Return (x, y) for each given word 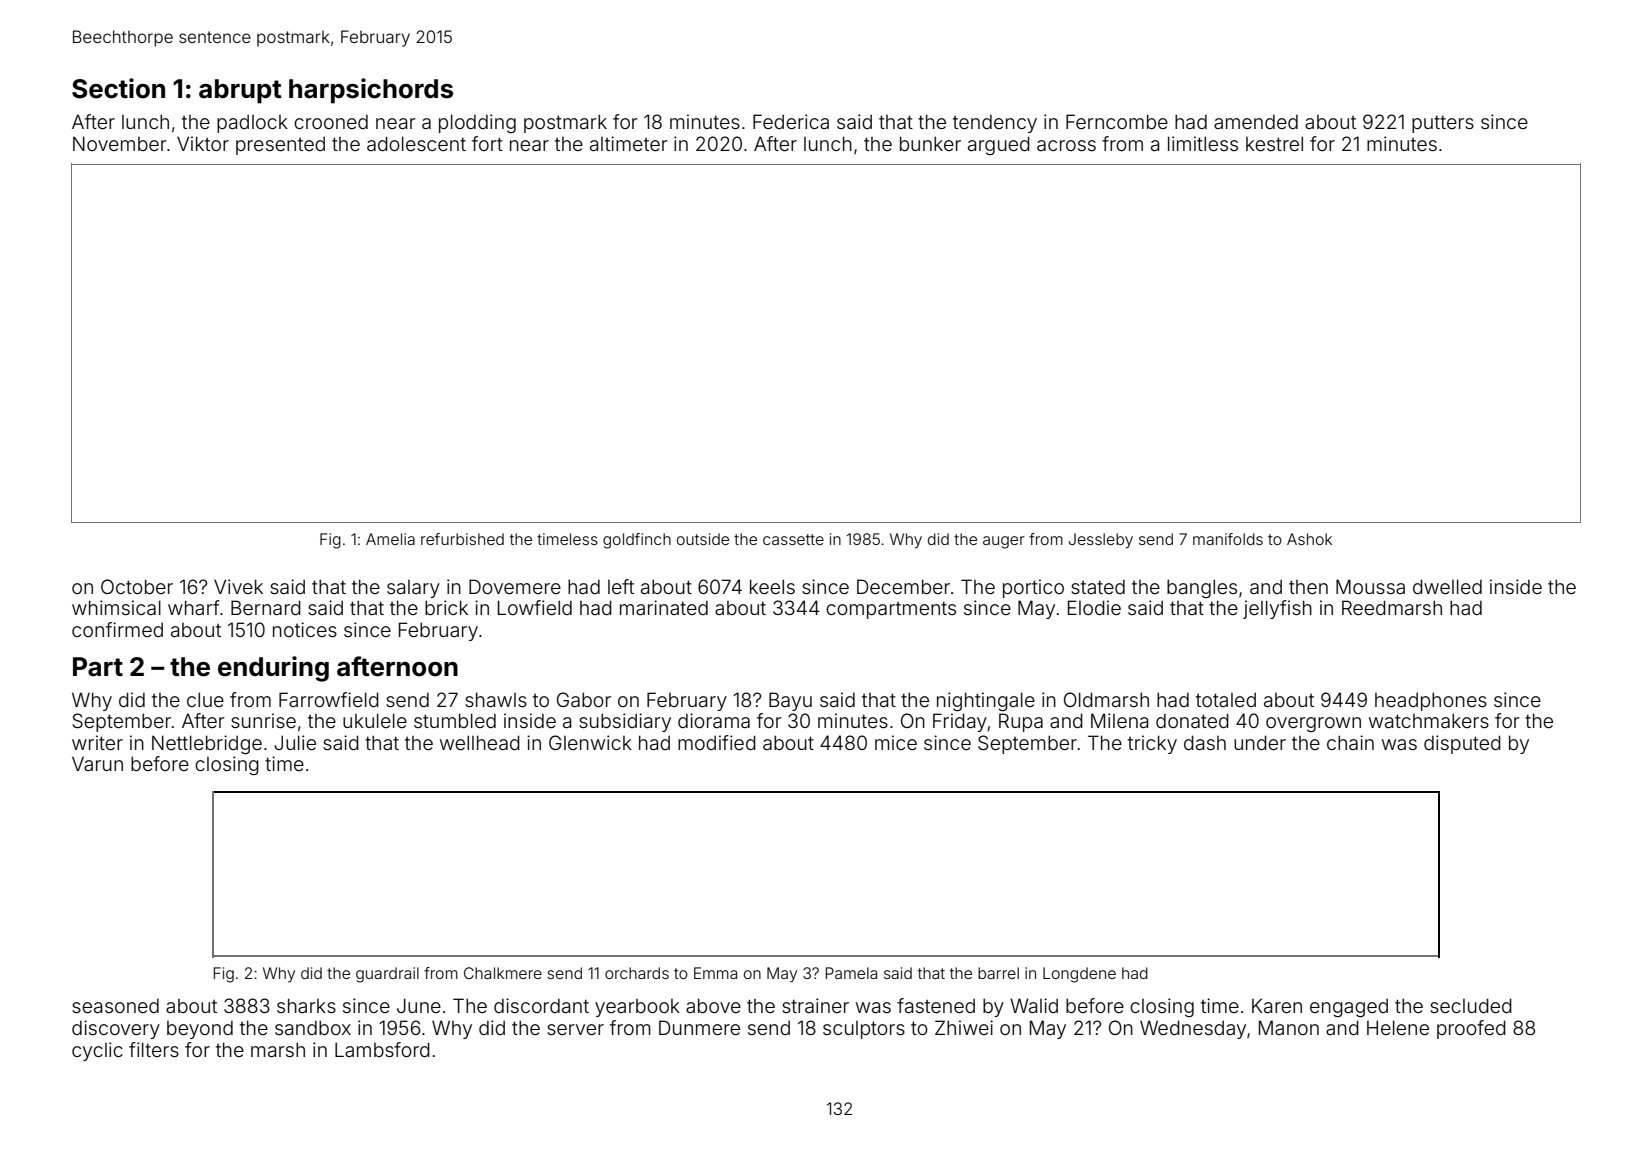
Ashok (1309, 539)
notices (305, 629)
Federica (791, 121)
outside (703, 539)
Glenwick (590, 742)
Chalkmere (503, 973)
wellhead (480, 742)
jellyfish (1277, 609)
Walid (1034, 1005)
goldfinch (637, 541)
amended (1256, 122)
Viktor (203, 143)
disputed (1462, 744)
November (120, 143)
